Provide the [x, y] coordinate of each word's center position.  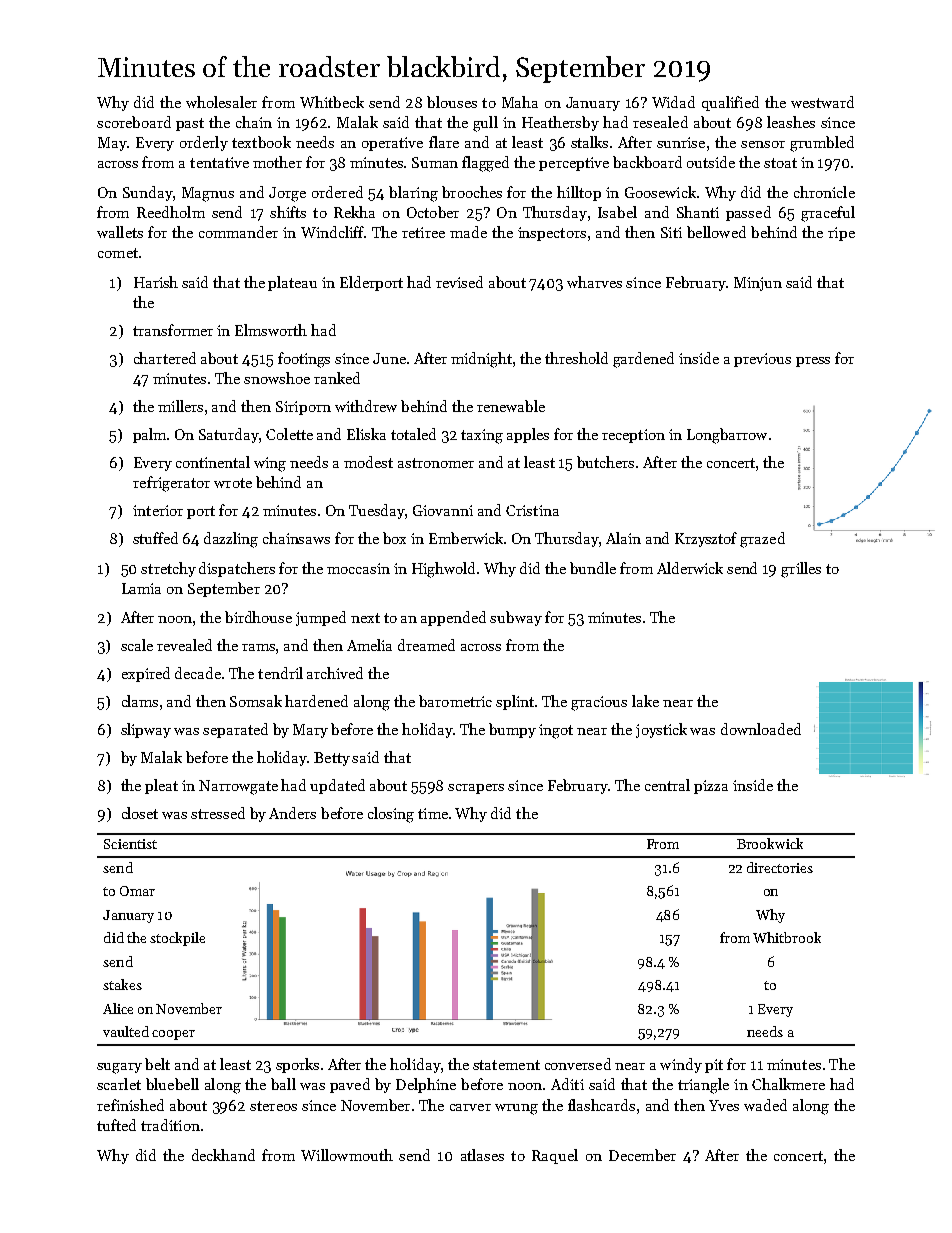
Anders [292, 813]
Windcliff [332, 232]
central [667, 785]
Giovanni [443, 510]
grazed [762, 540]
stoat [780, 163]
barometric [455, 701]
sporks [297, 1065]
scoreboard [134, 122]
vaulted [126, 1031]
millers [180, 406]
